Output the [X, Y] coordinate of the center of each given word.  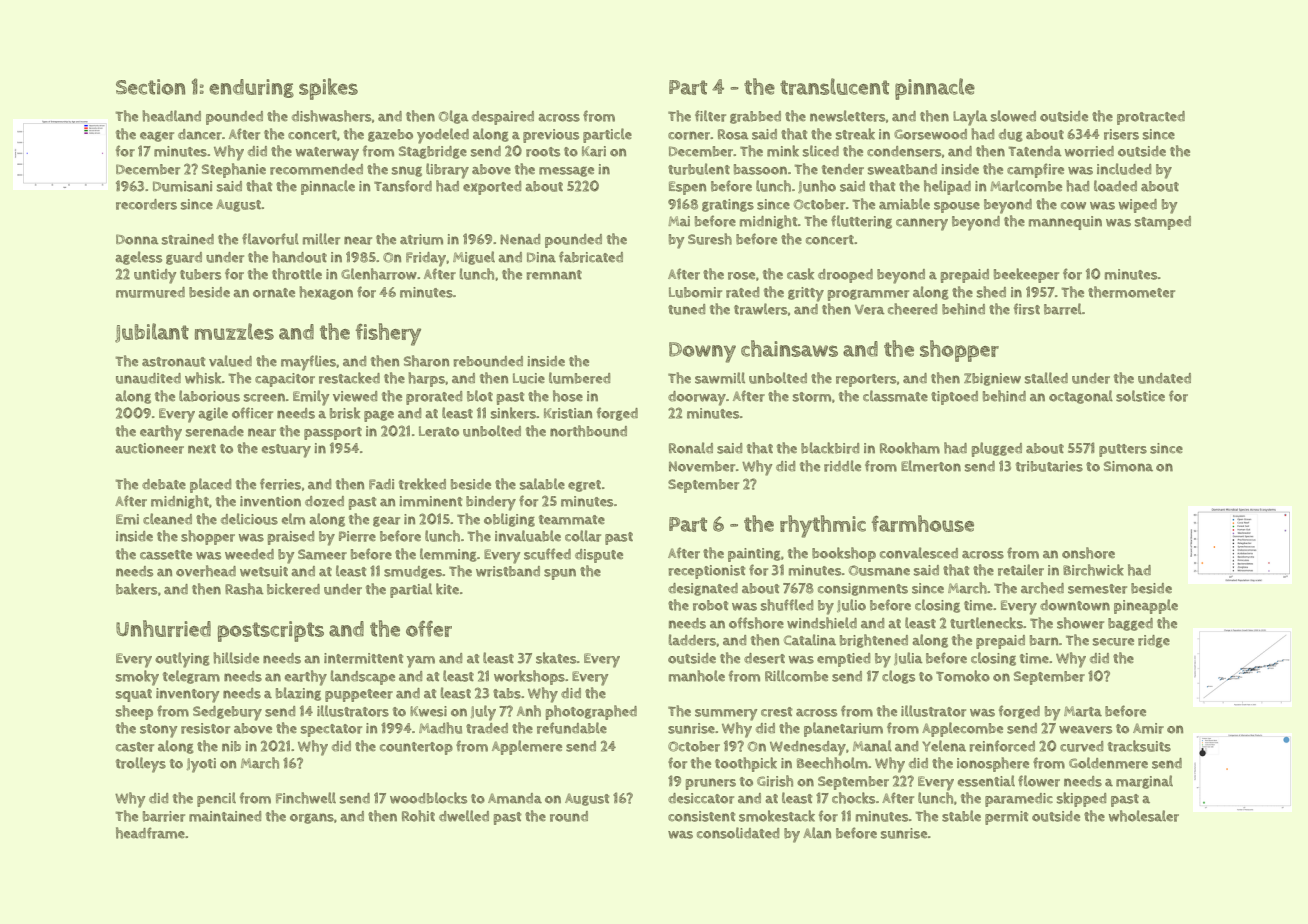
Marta [1083, 711]
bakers [136, 589]
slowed [1013, 116]
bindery [491, 503]
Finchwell [306, 798]
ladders [692, 640]
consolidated [738, 833]
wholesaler [1143, 816]
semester [1097, 589]
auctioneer [149, 448]
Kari [594, 151]
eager [157, 137]
